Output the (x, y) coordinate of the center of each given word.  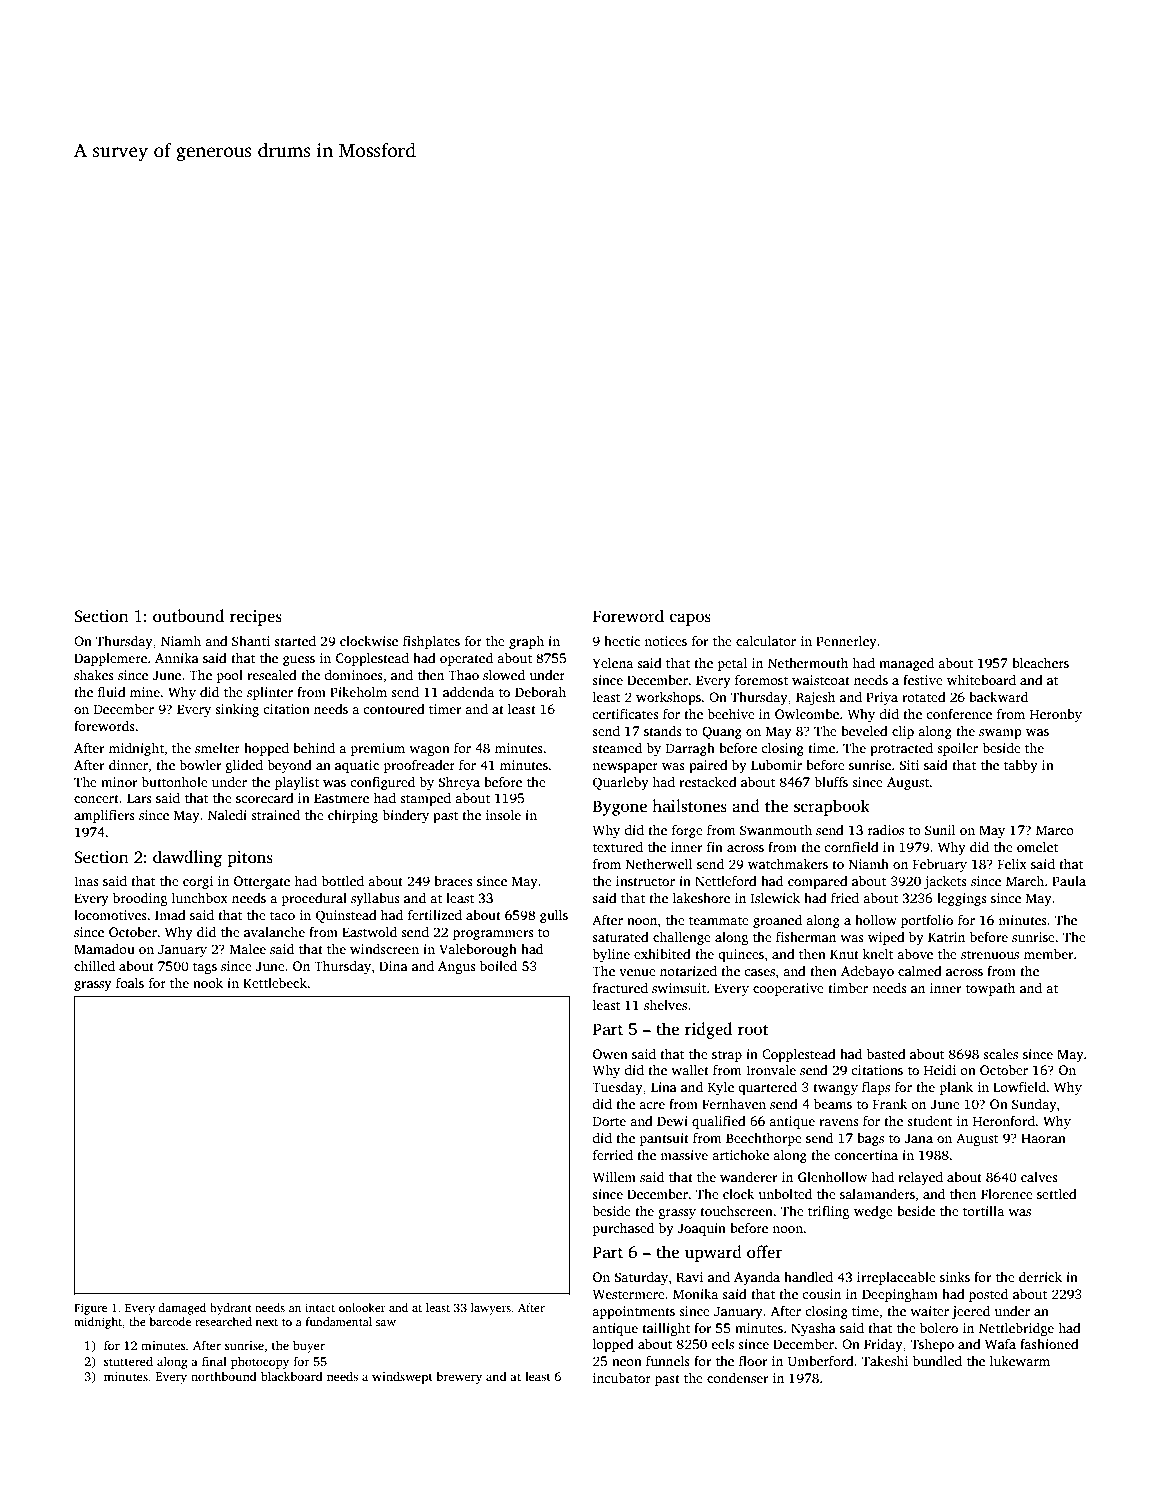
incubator (622, 1378)
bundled (937, 1361)
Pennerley (846, 642)
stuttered (128, 1361)
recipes (256, 618)
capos (690, 619)
